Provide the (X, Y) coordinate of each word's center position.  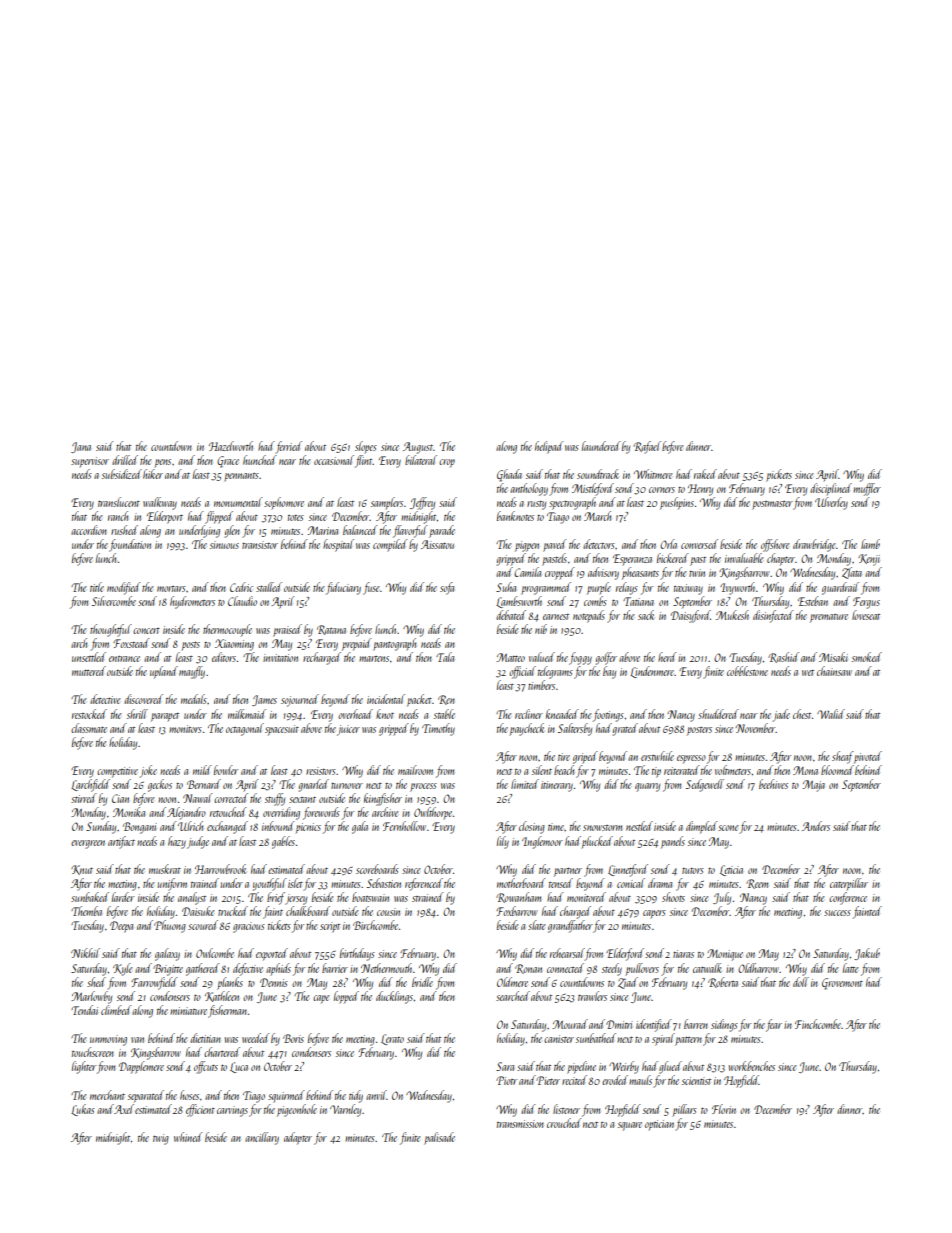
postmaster (772, 505)
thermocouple (227, 630)
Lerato (392, 1039)
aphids (278, 969)
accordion (89, 530)
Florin (724, 1109)
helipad (549, 447)
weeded (256, 1038)
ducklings (394, 997)
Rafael (647, 447)
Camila (527, 572)
